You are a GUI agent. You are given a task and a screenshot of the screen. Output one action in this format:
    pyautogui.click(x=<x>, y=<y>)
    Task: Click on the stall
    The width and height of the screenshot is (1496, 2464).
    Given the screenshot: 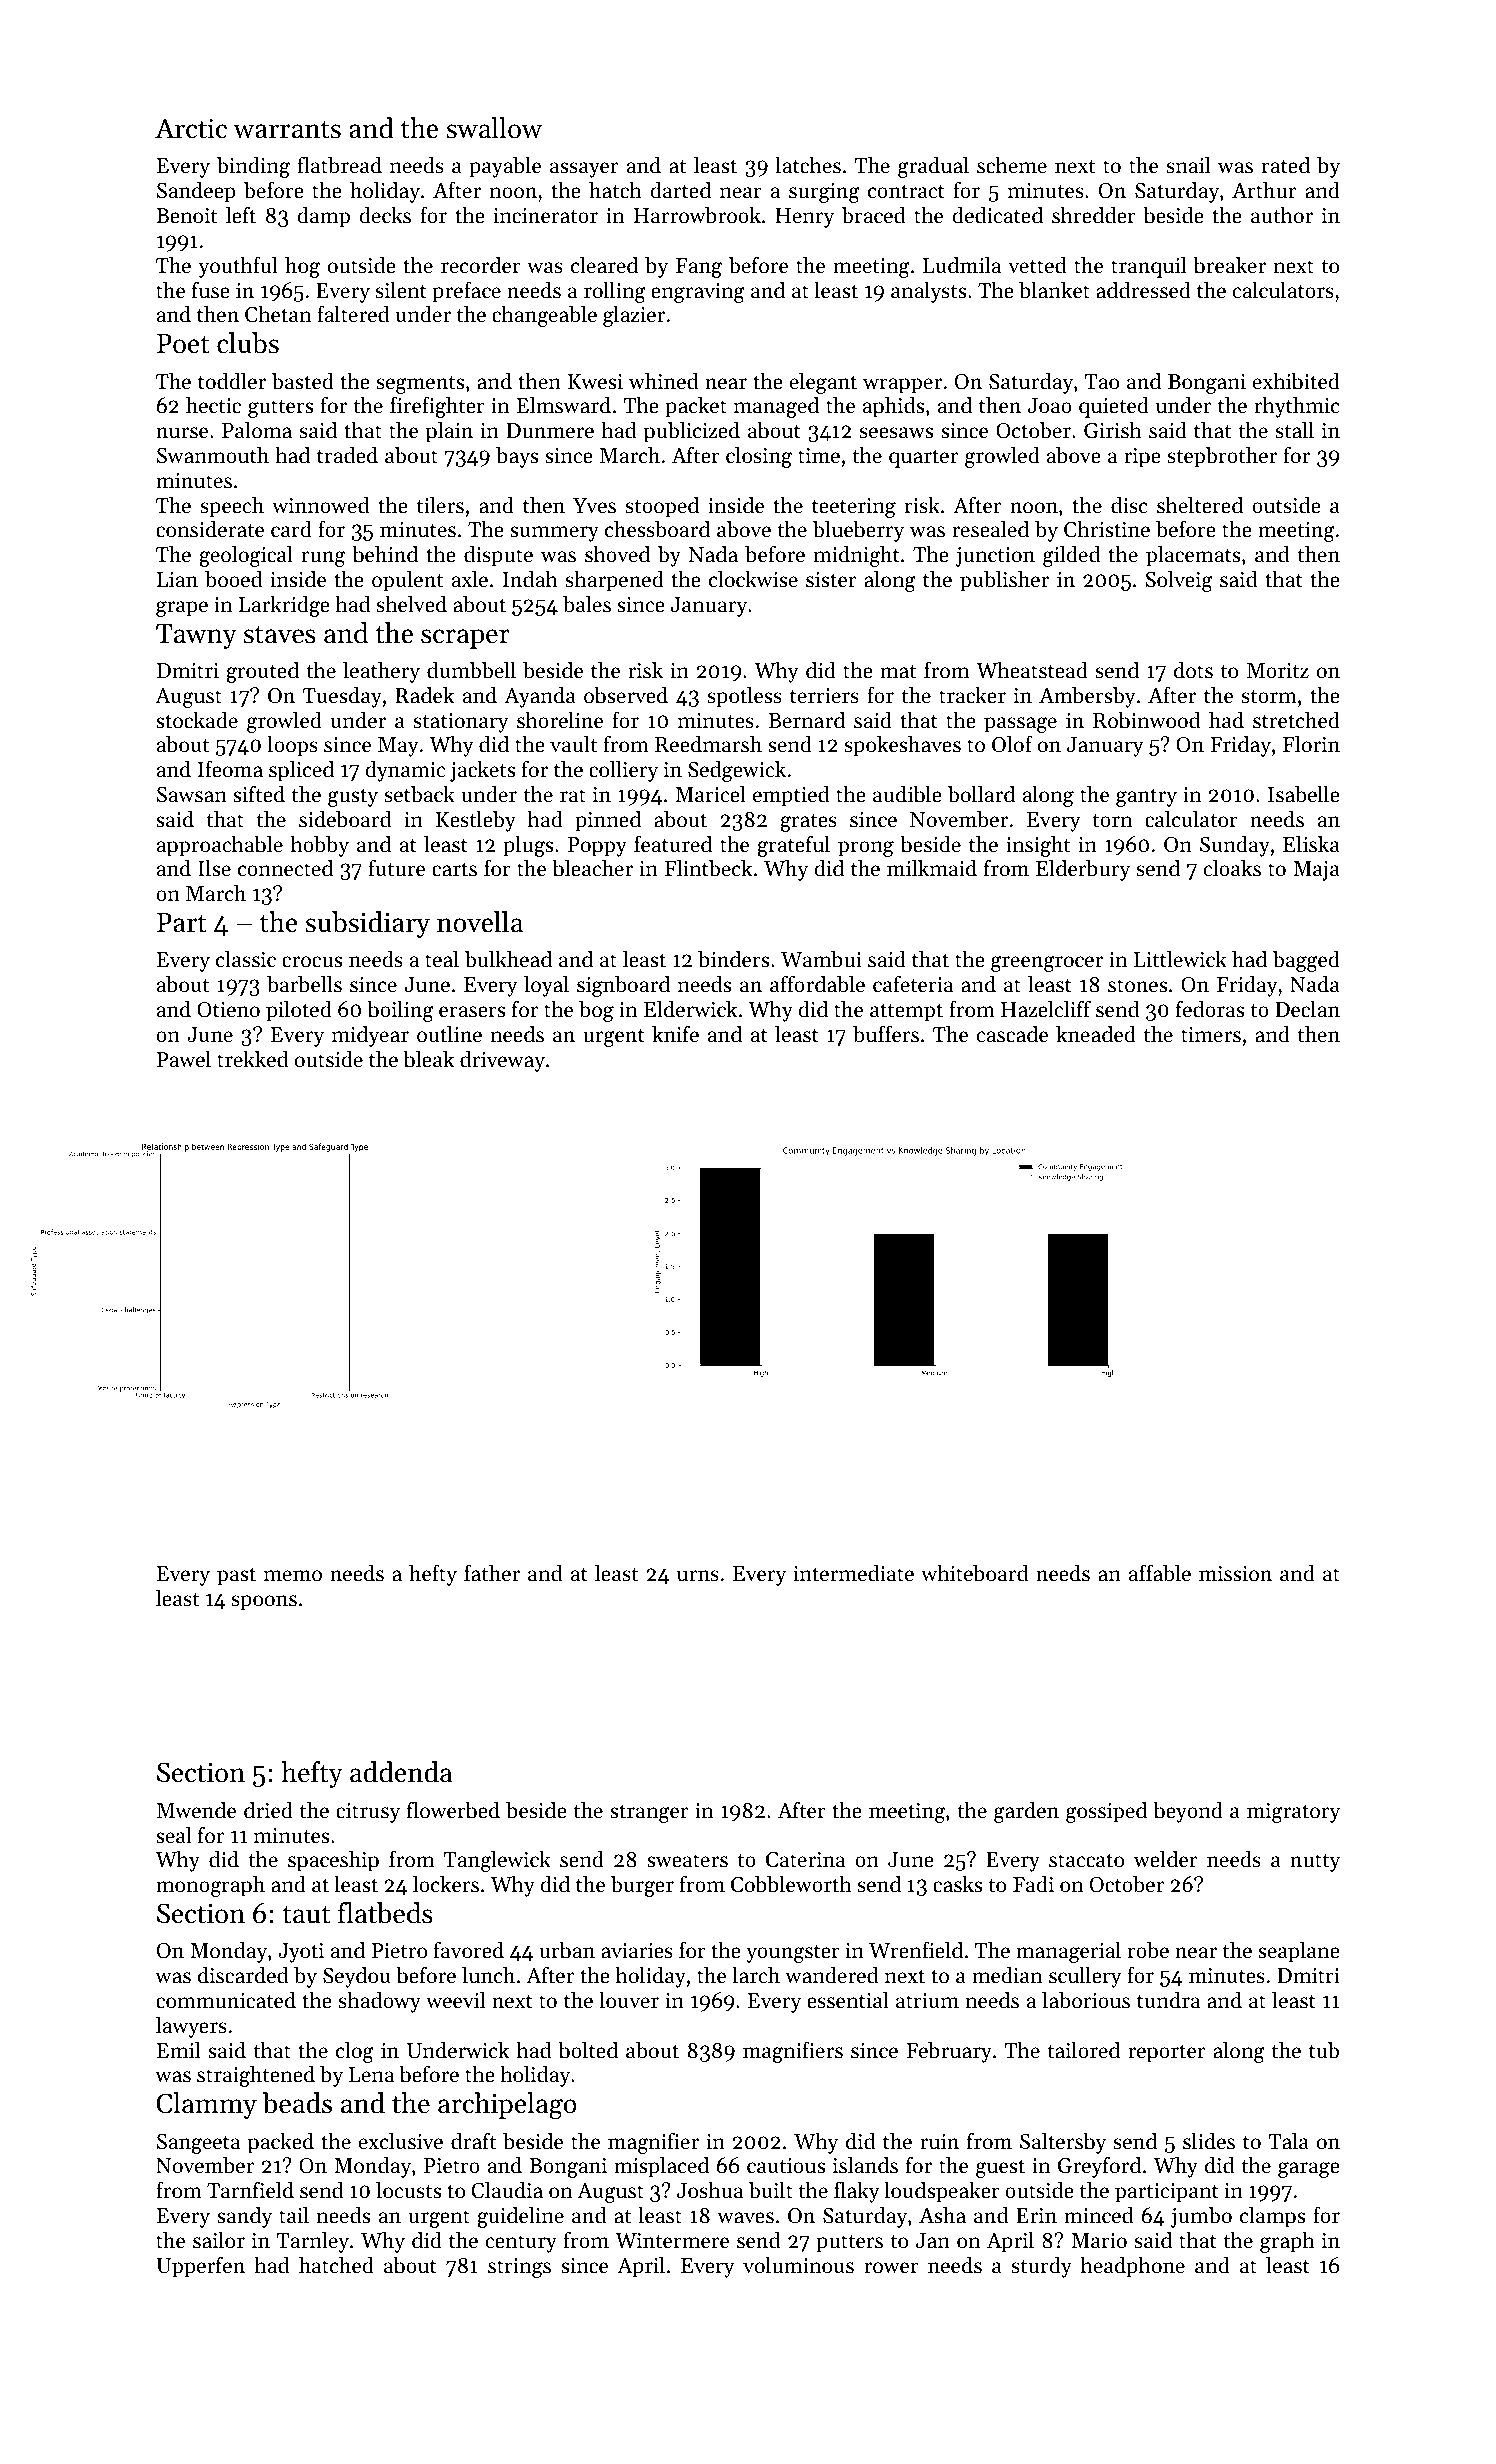 What is the action you would take?
    pyautogui.click(x=1295, y=430)
